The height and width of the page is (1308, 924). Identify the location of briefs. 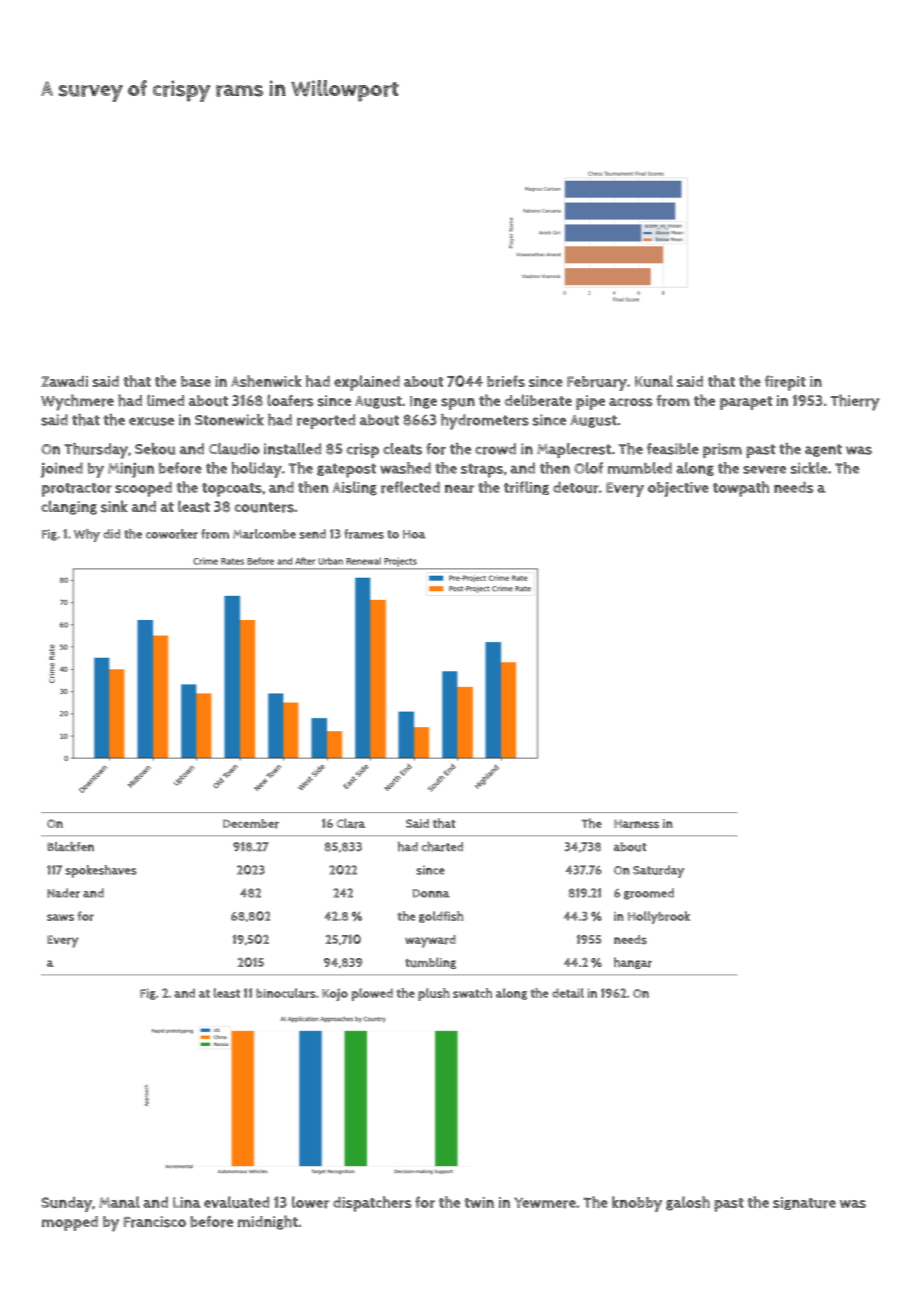
(506, 381).
